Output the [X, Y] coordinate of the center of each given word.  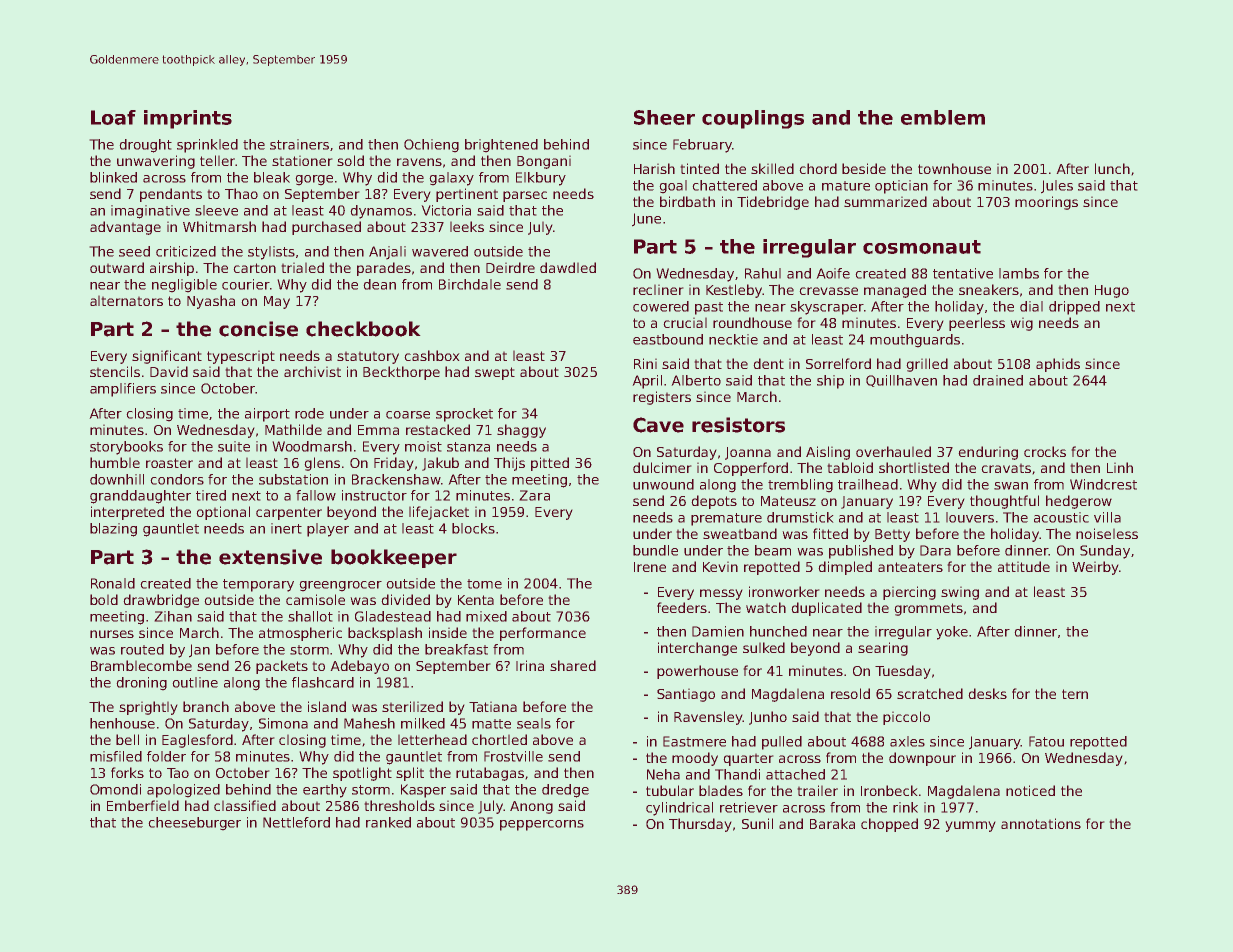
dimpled [845, 568]
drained [998, 380]
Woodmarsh [312, 446]
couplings [753, 119]
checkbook [363, 329]
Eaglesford [197, 741]
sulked [764, 647]
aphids [1058, 365]
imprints [188, 119]
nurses [112, 634]
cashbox [432, 355]
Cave [658, 425]
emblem [943, 117]
